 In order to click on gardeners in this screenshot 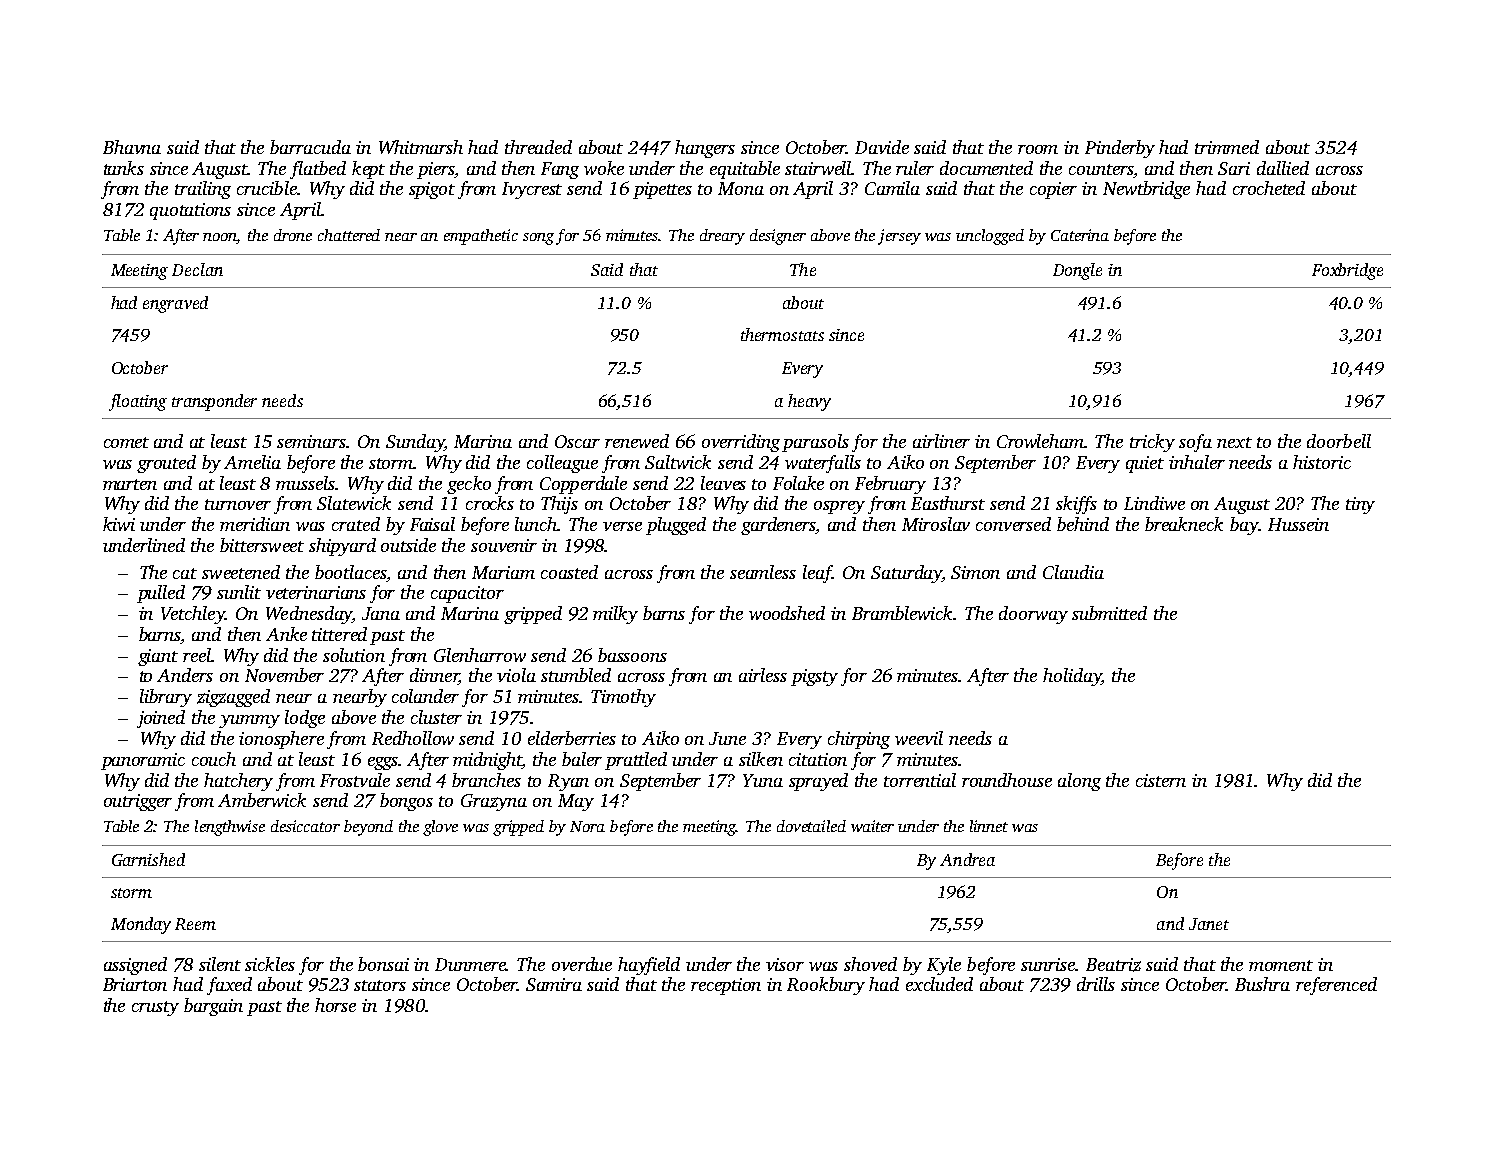, I will do `click(778, 526)`.
